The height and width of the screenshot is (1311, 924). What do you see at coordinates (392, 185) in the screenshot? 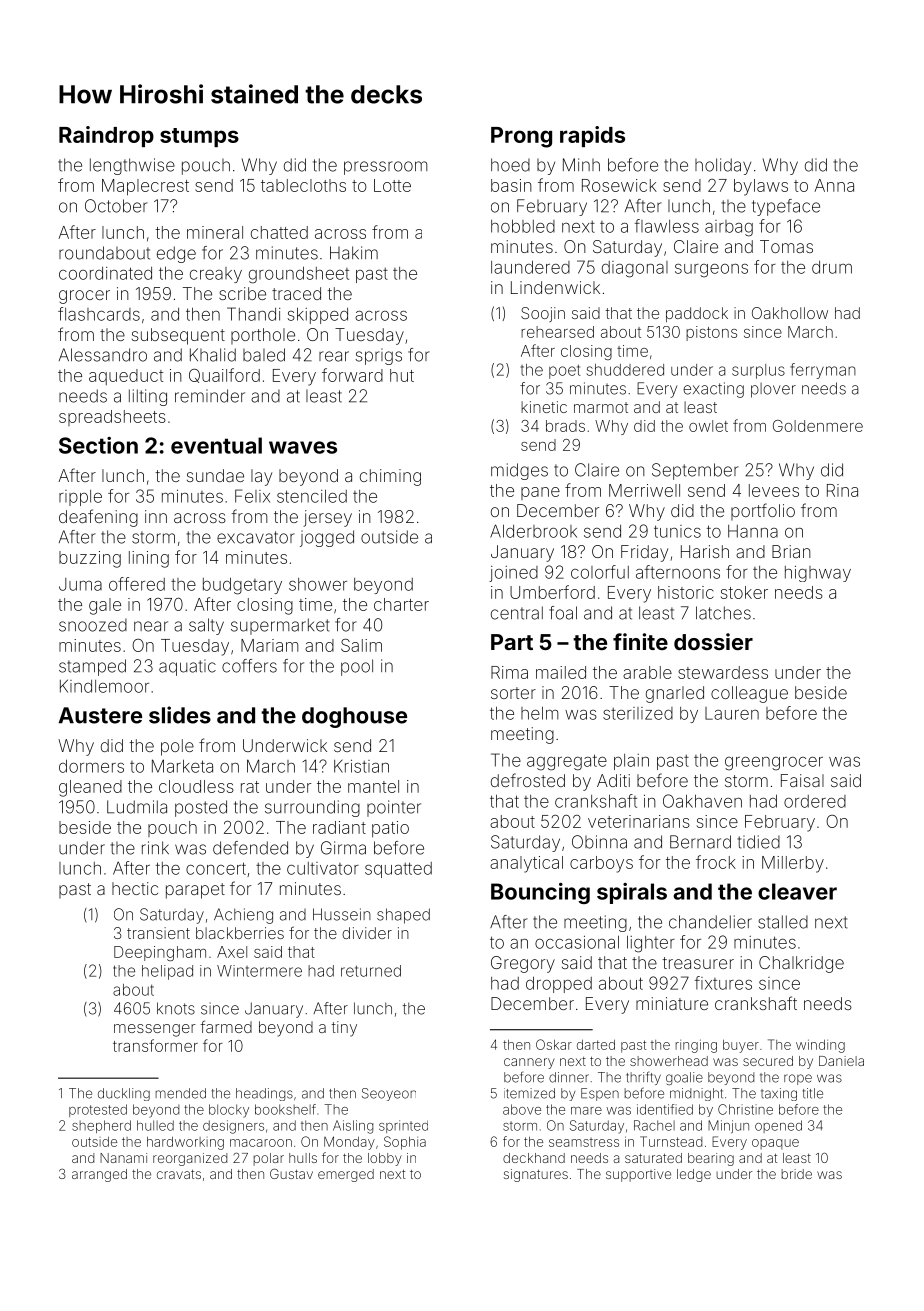
I see `Lotte` at bounding box center [392, 185].
